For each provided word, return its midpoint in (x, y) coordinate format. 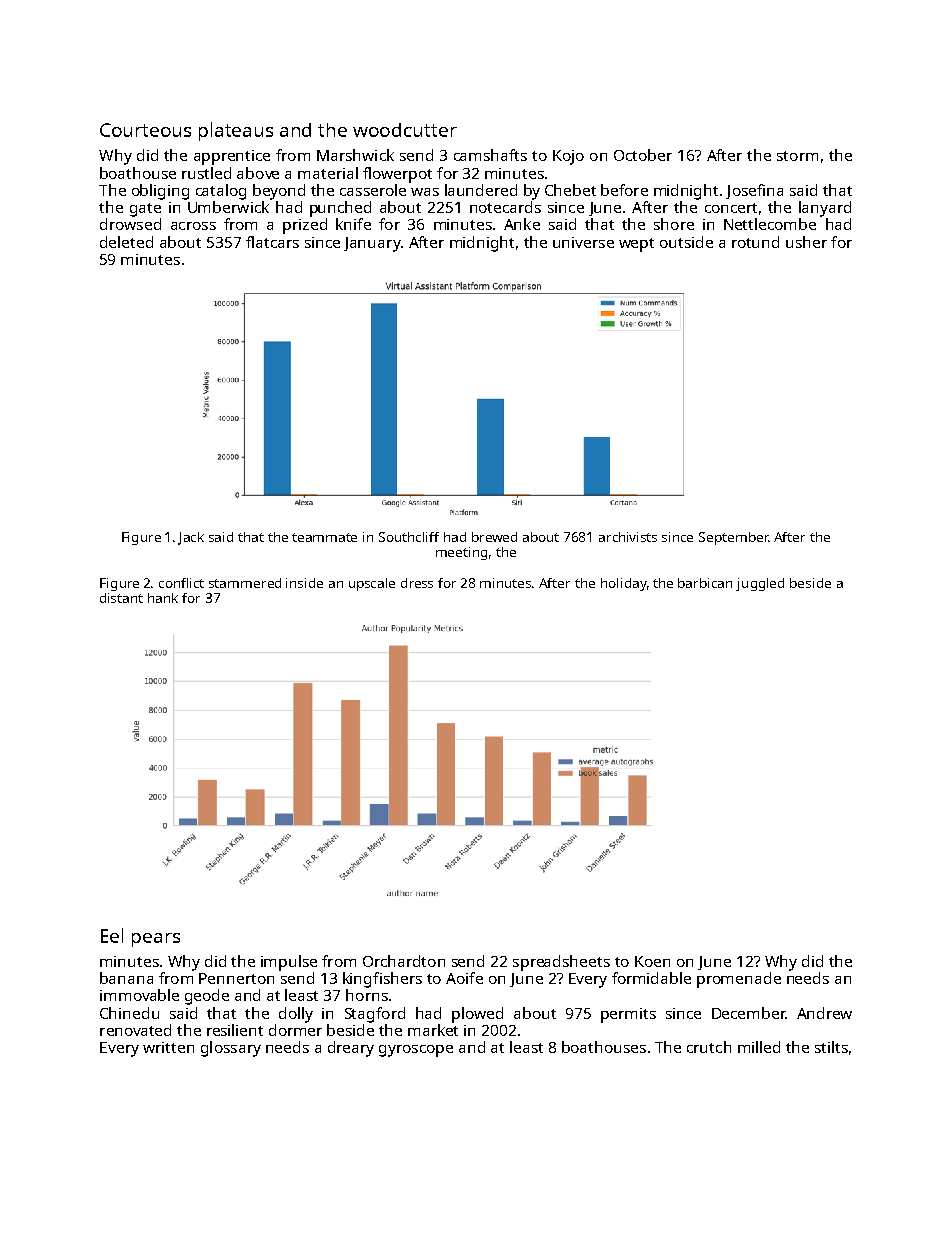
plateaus (236, 131)
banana (126, 978)
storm (797, 156)
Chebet (570, 190)
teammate (324, 537)
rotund (755, 242)
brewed (494, 537)
